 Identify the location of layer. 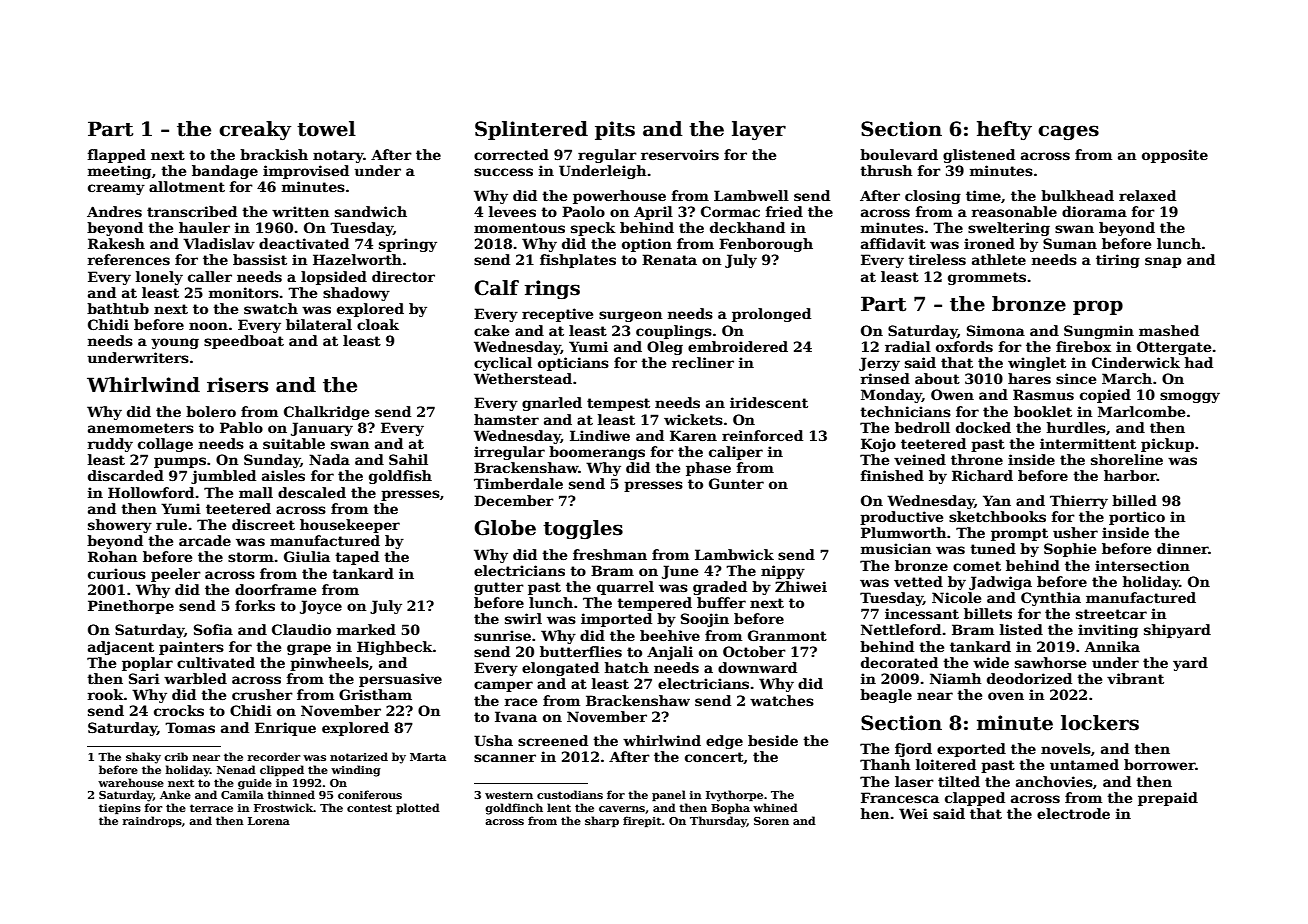
(759, 131).
